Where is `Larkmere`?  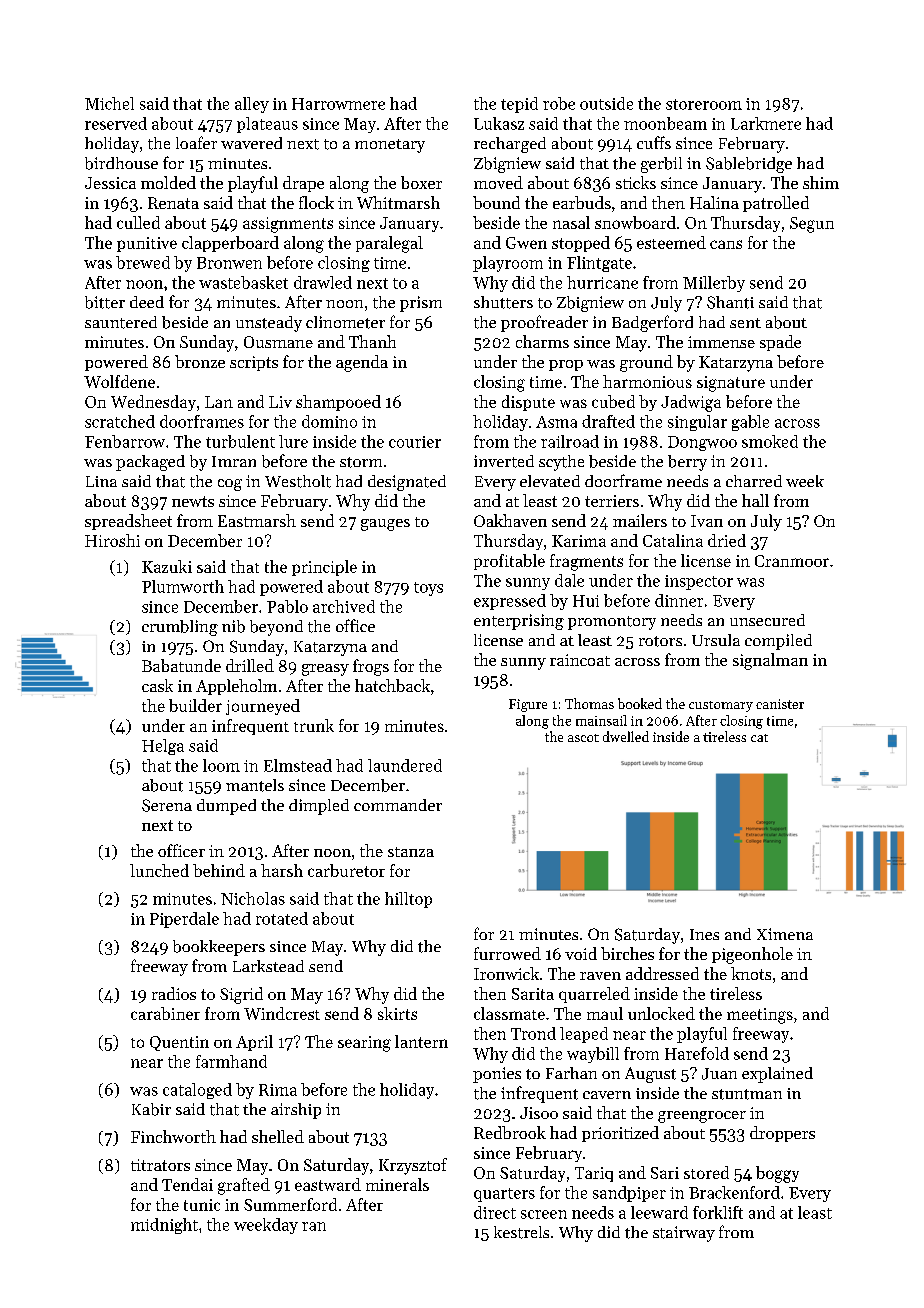
Larkmere is located at coordinates (766, 123).
